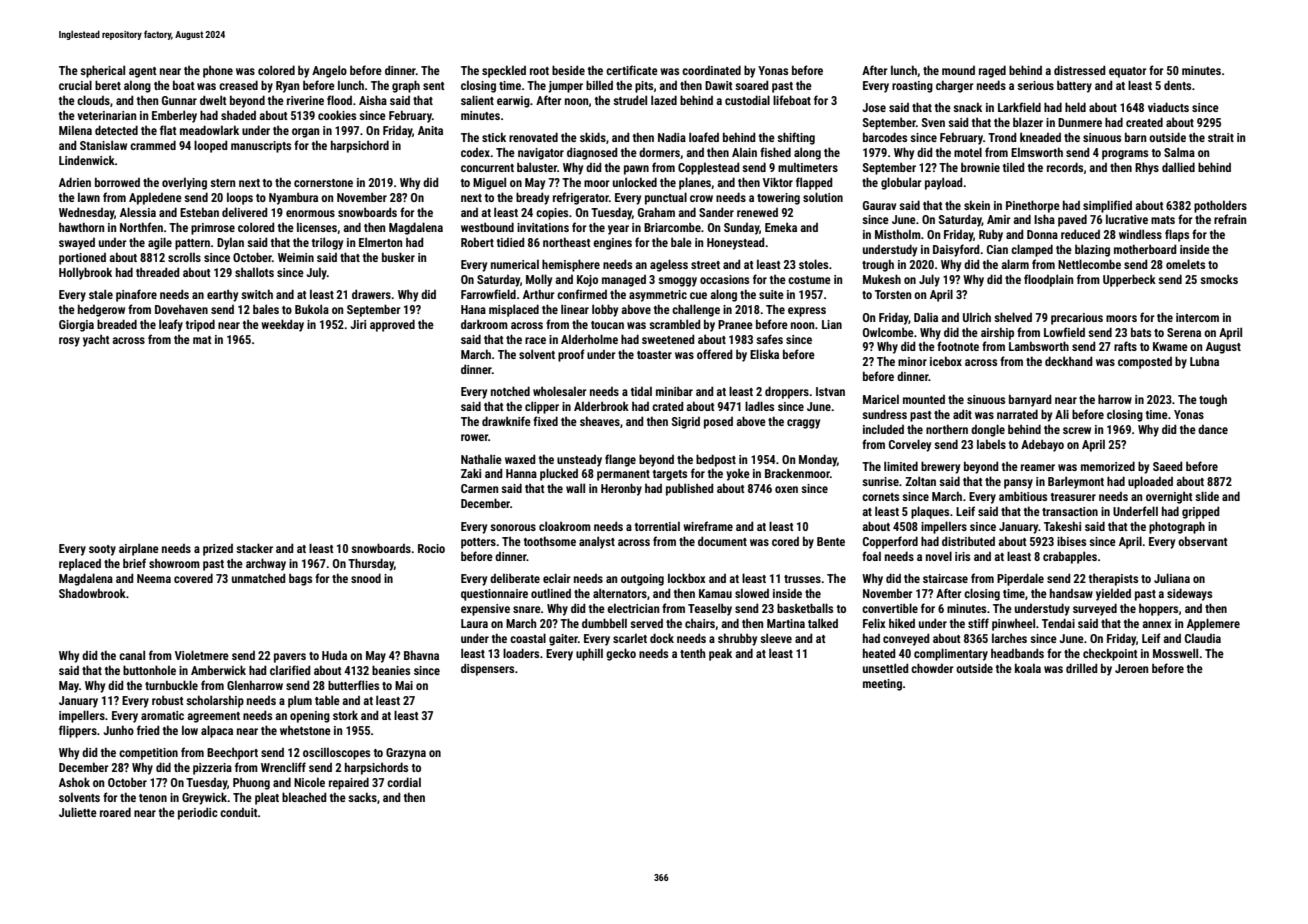 The image size is (1308, 924). What do you see at coordinates (600, 421) in the page?
I see `sheaves` at bounding box center [600, 421].
